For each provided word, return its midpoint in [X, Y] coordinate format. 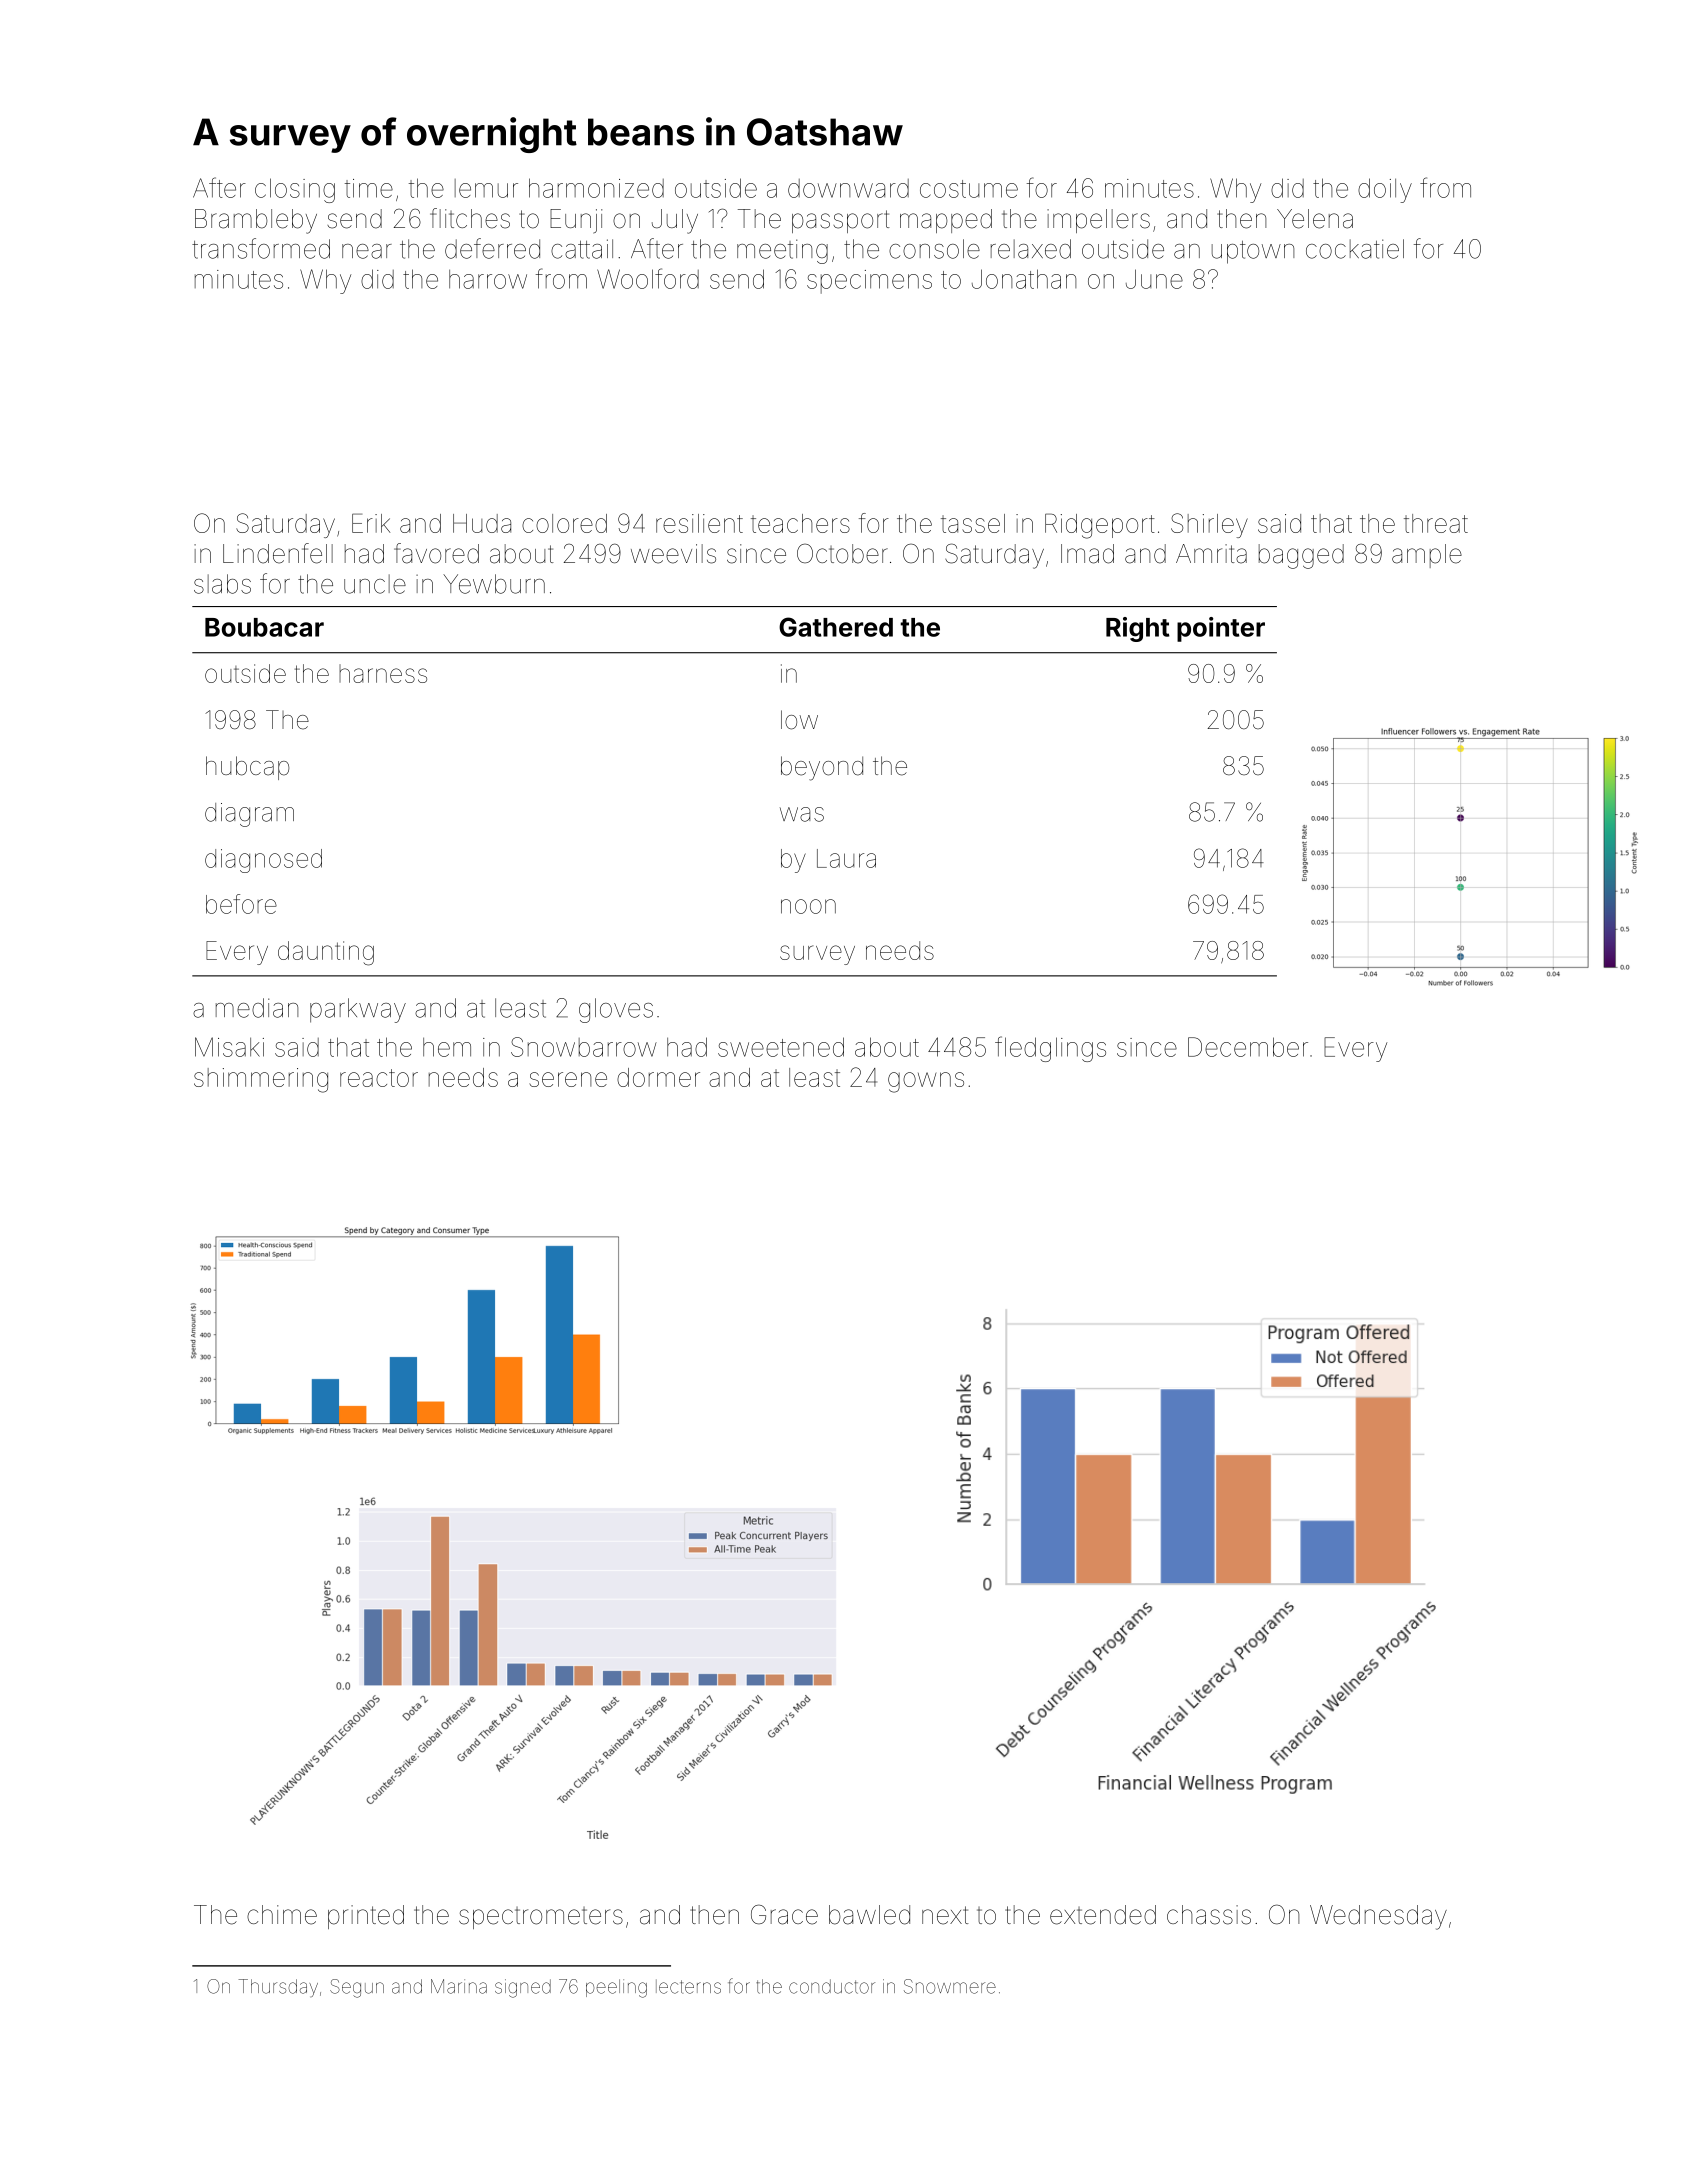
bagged [1301, 556]
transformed [261, 248]
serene [568, 1079]
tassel [973, 523]
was [802, 814]
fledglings [1050, 1049]
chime [282, 1915]
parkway [358, 1010]
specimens [869, 282]
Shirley [1209, 525]
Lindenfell [278, 553]
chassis [1209, 1915]
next [945, 1915]
